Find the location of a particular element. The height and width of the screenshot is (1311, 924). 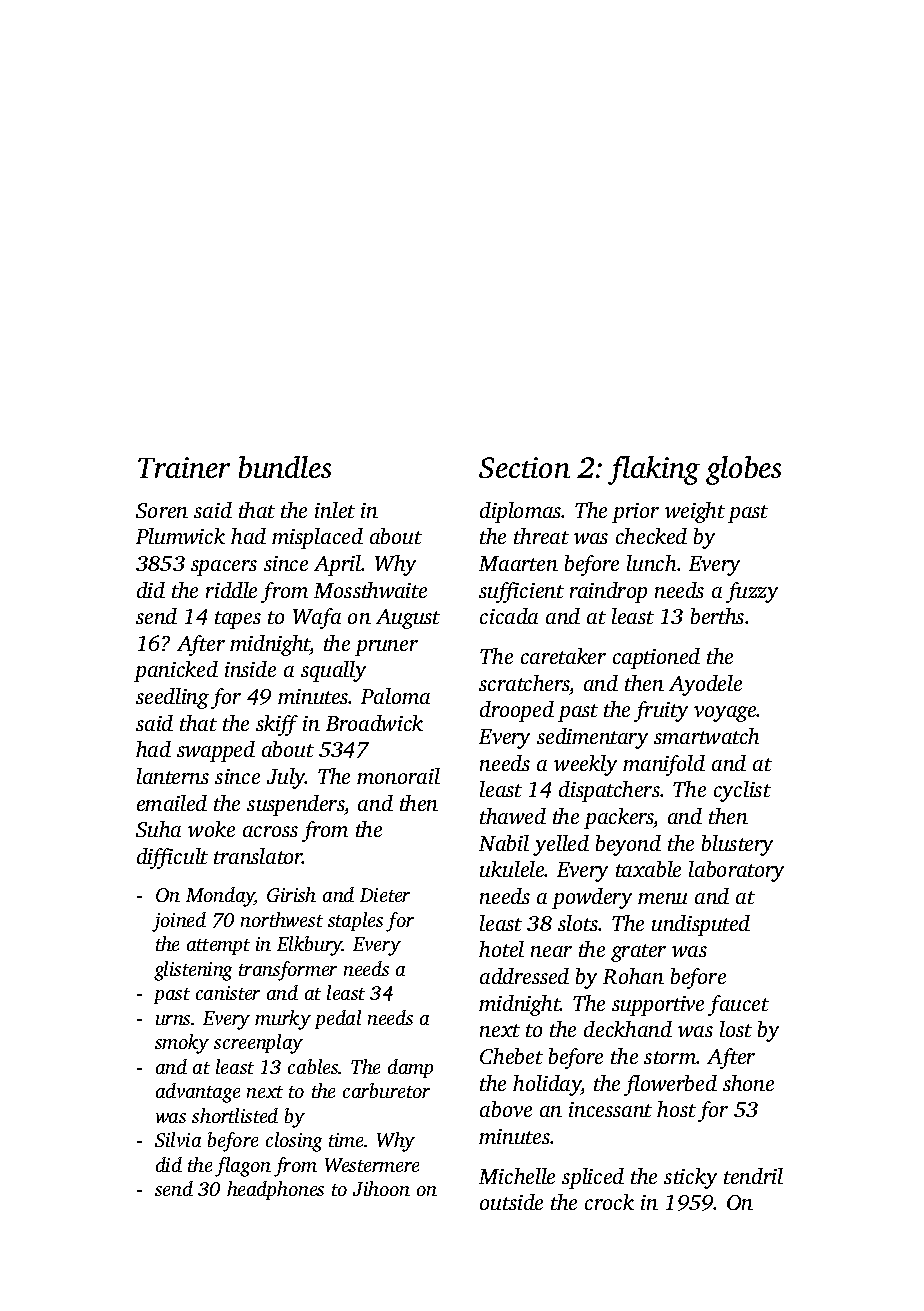

squally is located at coordinates (333, 671).
